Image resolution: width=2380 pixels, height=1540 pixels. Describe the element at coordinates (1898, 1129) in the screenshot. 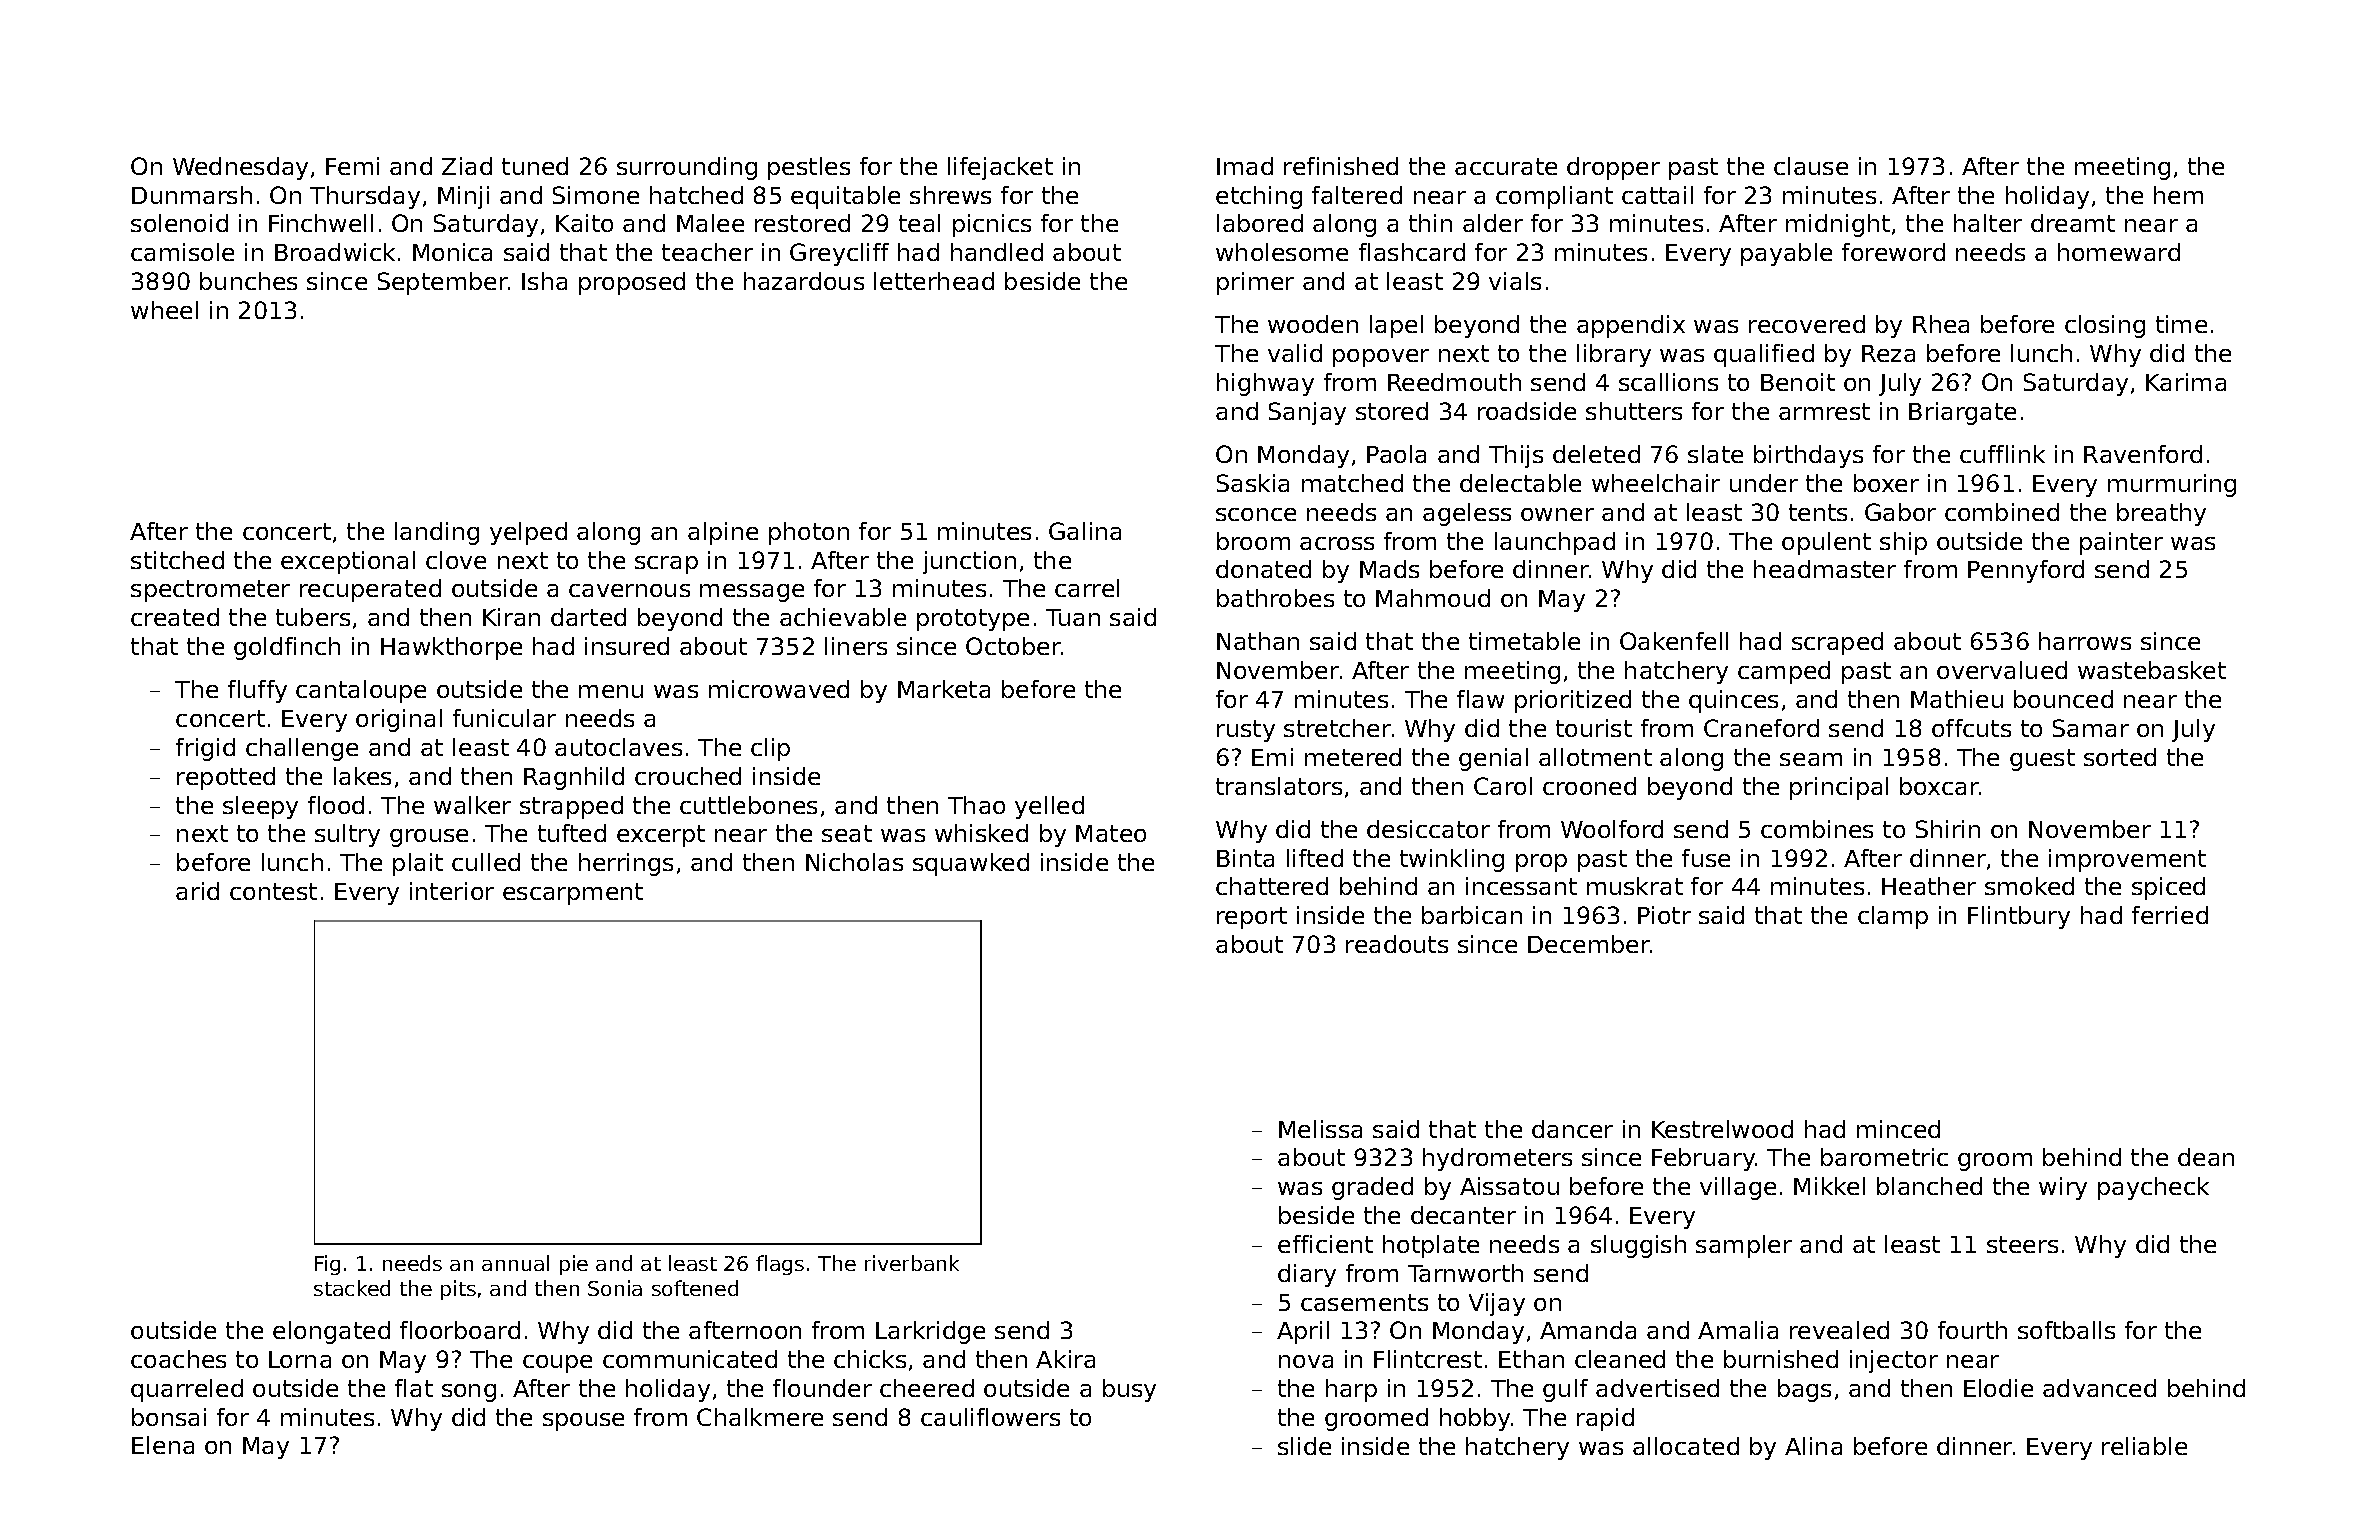

I see `minced` at that location.
